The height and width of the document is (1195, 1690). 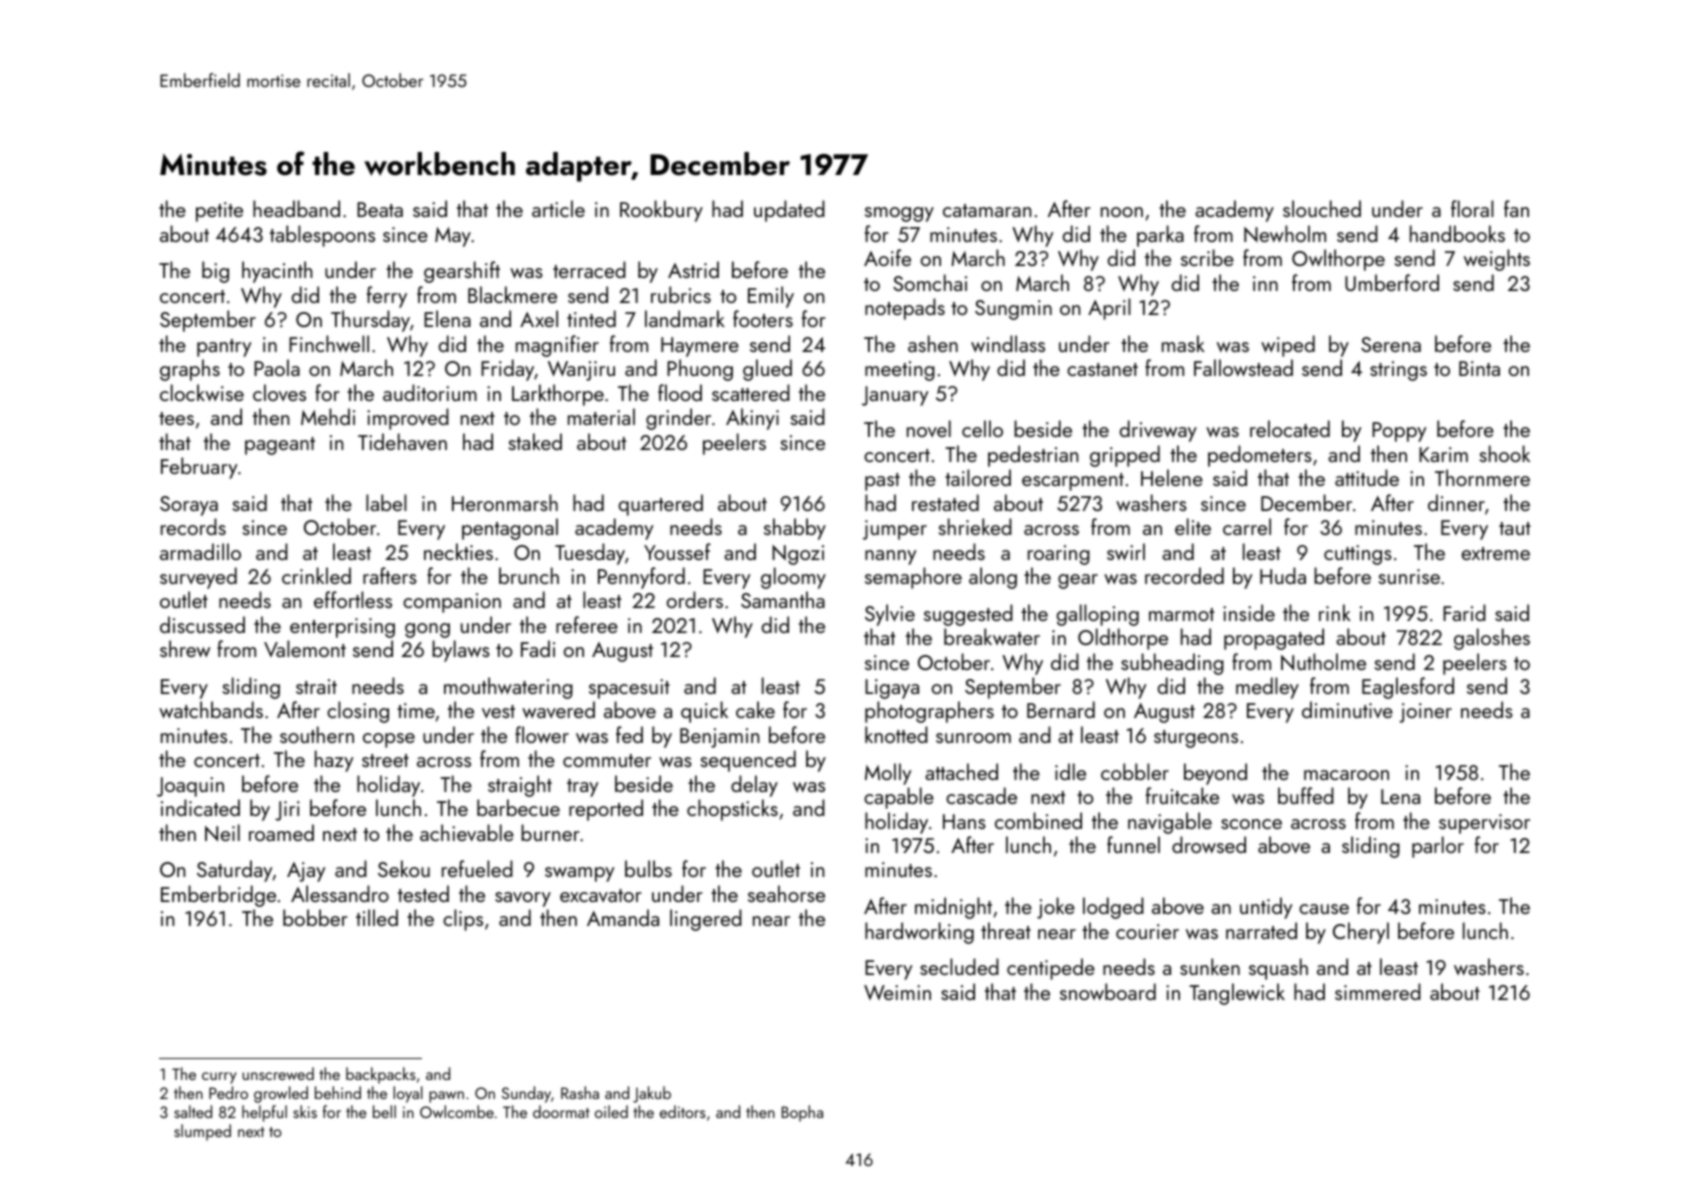 I want to click on Saturday, so click(x=235, y=871).
